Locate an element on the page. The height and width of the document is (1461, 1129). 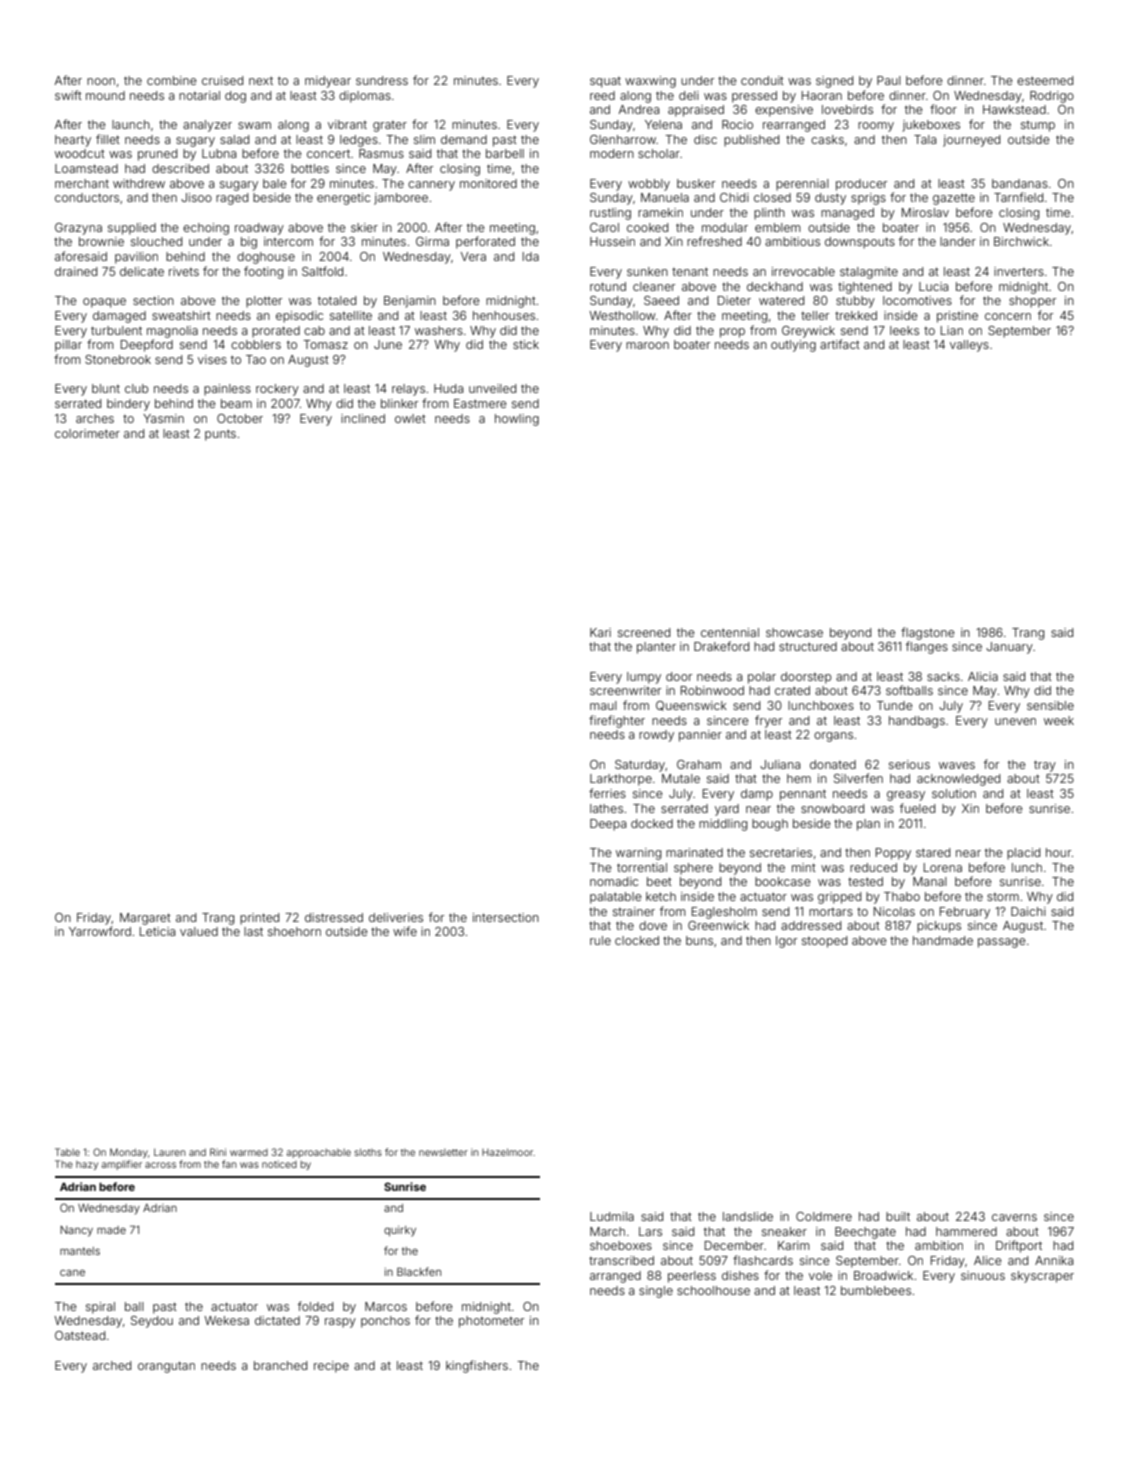
stooped is located at coordinates (824, 942).
